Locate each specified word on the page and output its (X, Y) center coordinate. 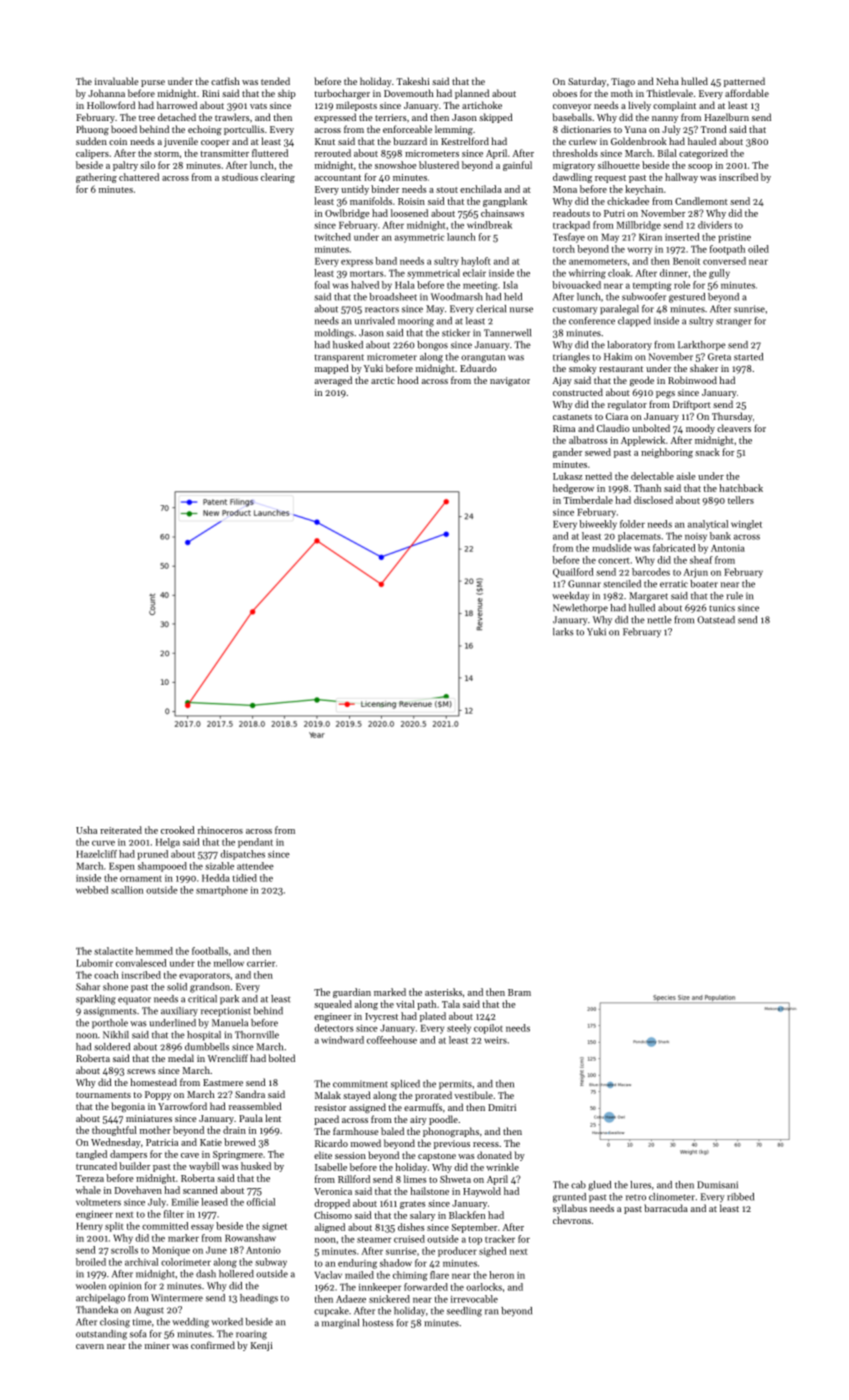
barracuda (666, 1208)
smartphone (222, 891)
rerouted (333, 153)
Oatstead (716, 620)
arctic (383, 380)
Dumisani (717, 1185)
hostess (378, 1323)
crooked (178, 830)
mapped (332, 369)
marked (390, 992)
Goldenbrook (639, 141)
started (748, 357)
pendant (255, 843)
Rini (211, 93)
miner (157, 1345)
